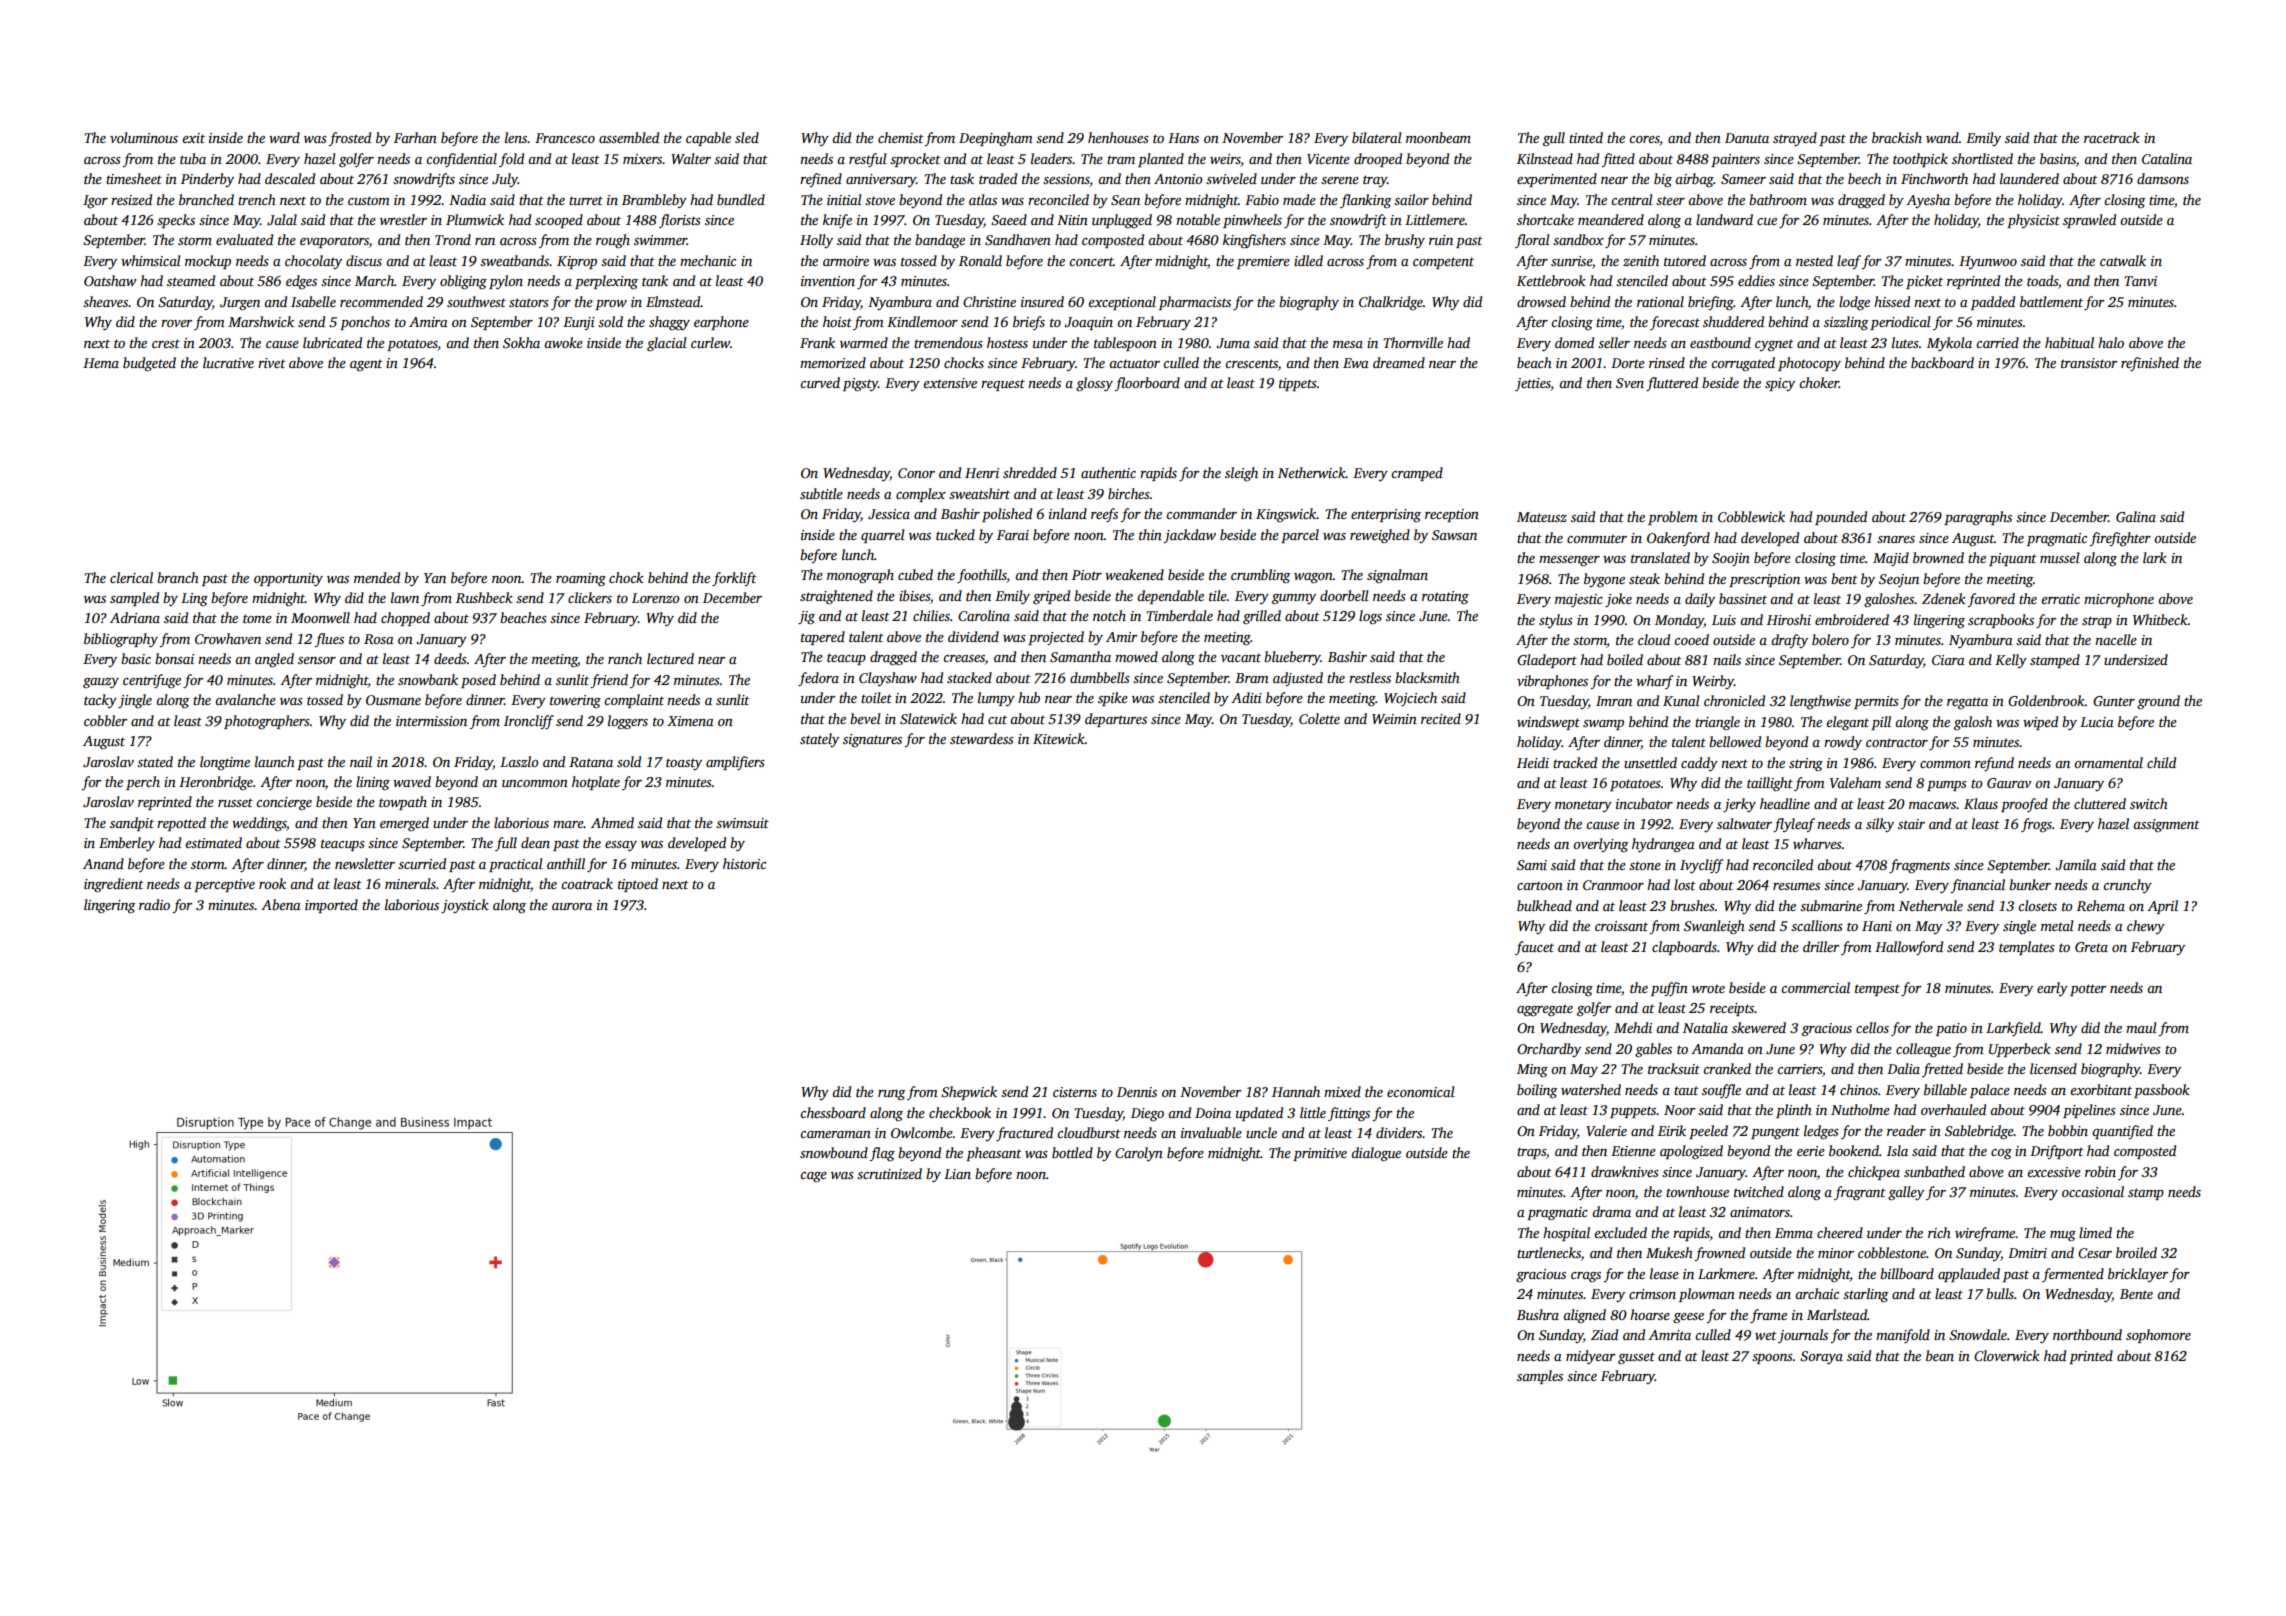 This page has height=1616, width=2286. I want to click on proofed, so click(2024, 805).
